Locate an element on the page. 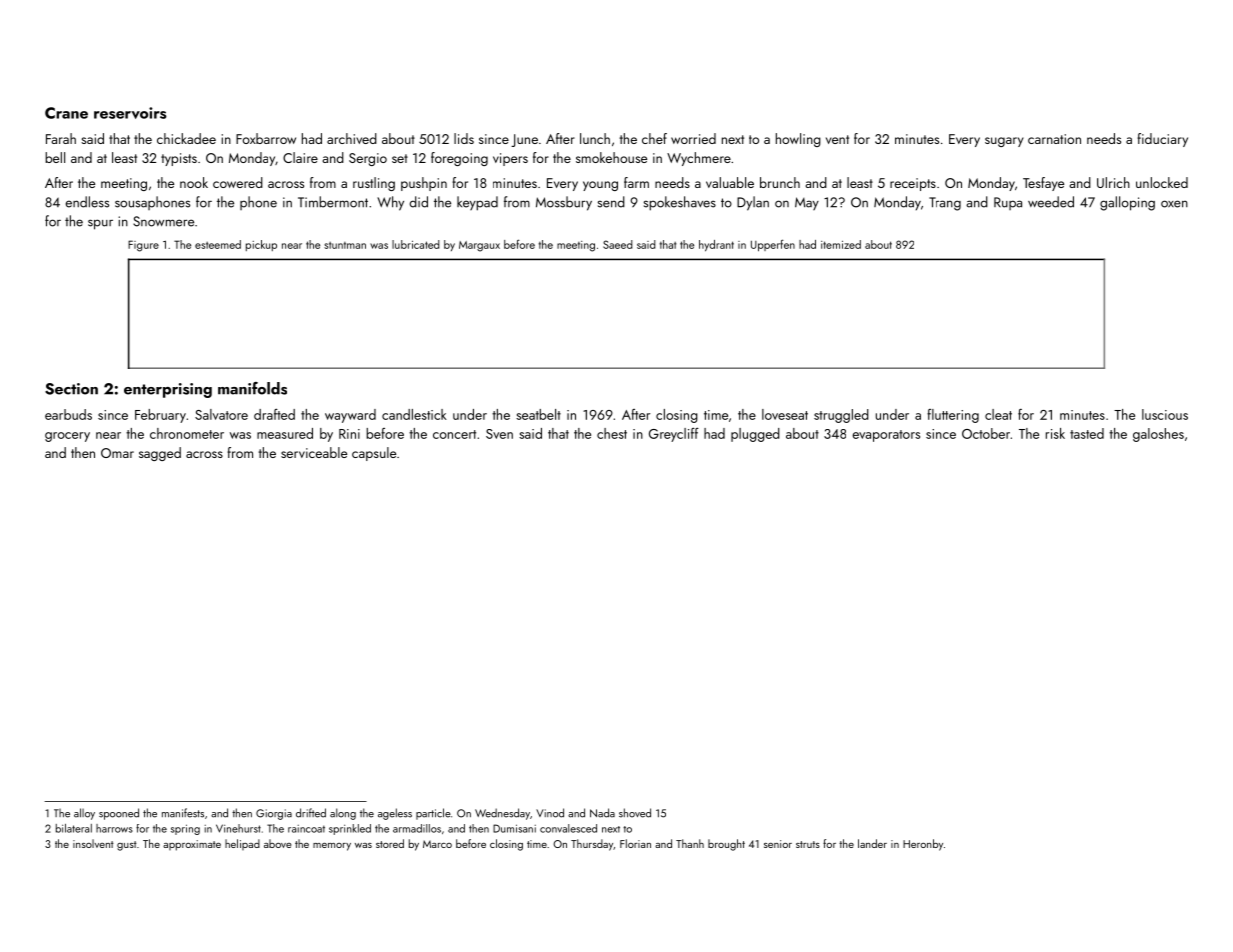 Image resolution: width=1233 pixels, height=952 pixels. galoshes is located at coordinates (1158, 435).
